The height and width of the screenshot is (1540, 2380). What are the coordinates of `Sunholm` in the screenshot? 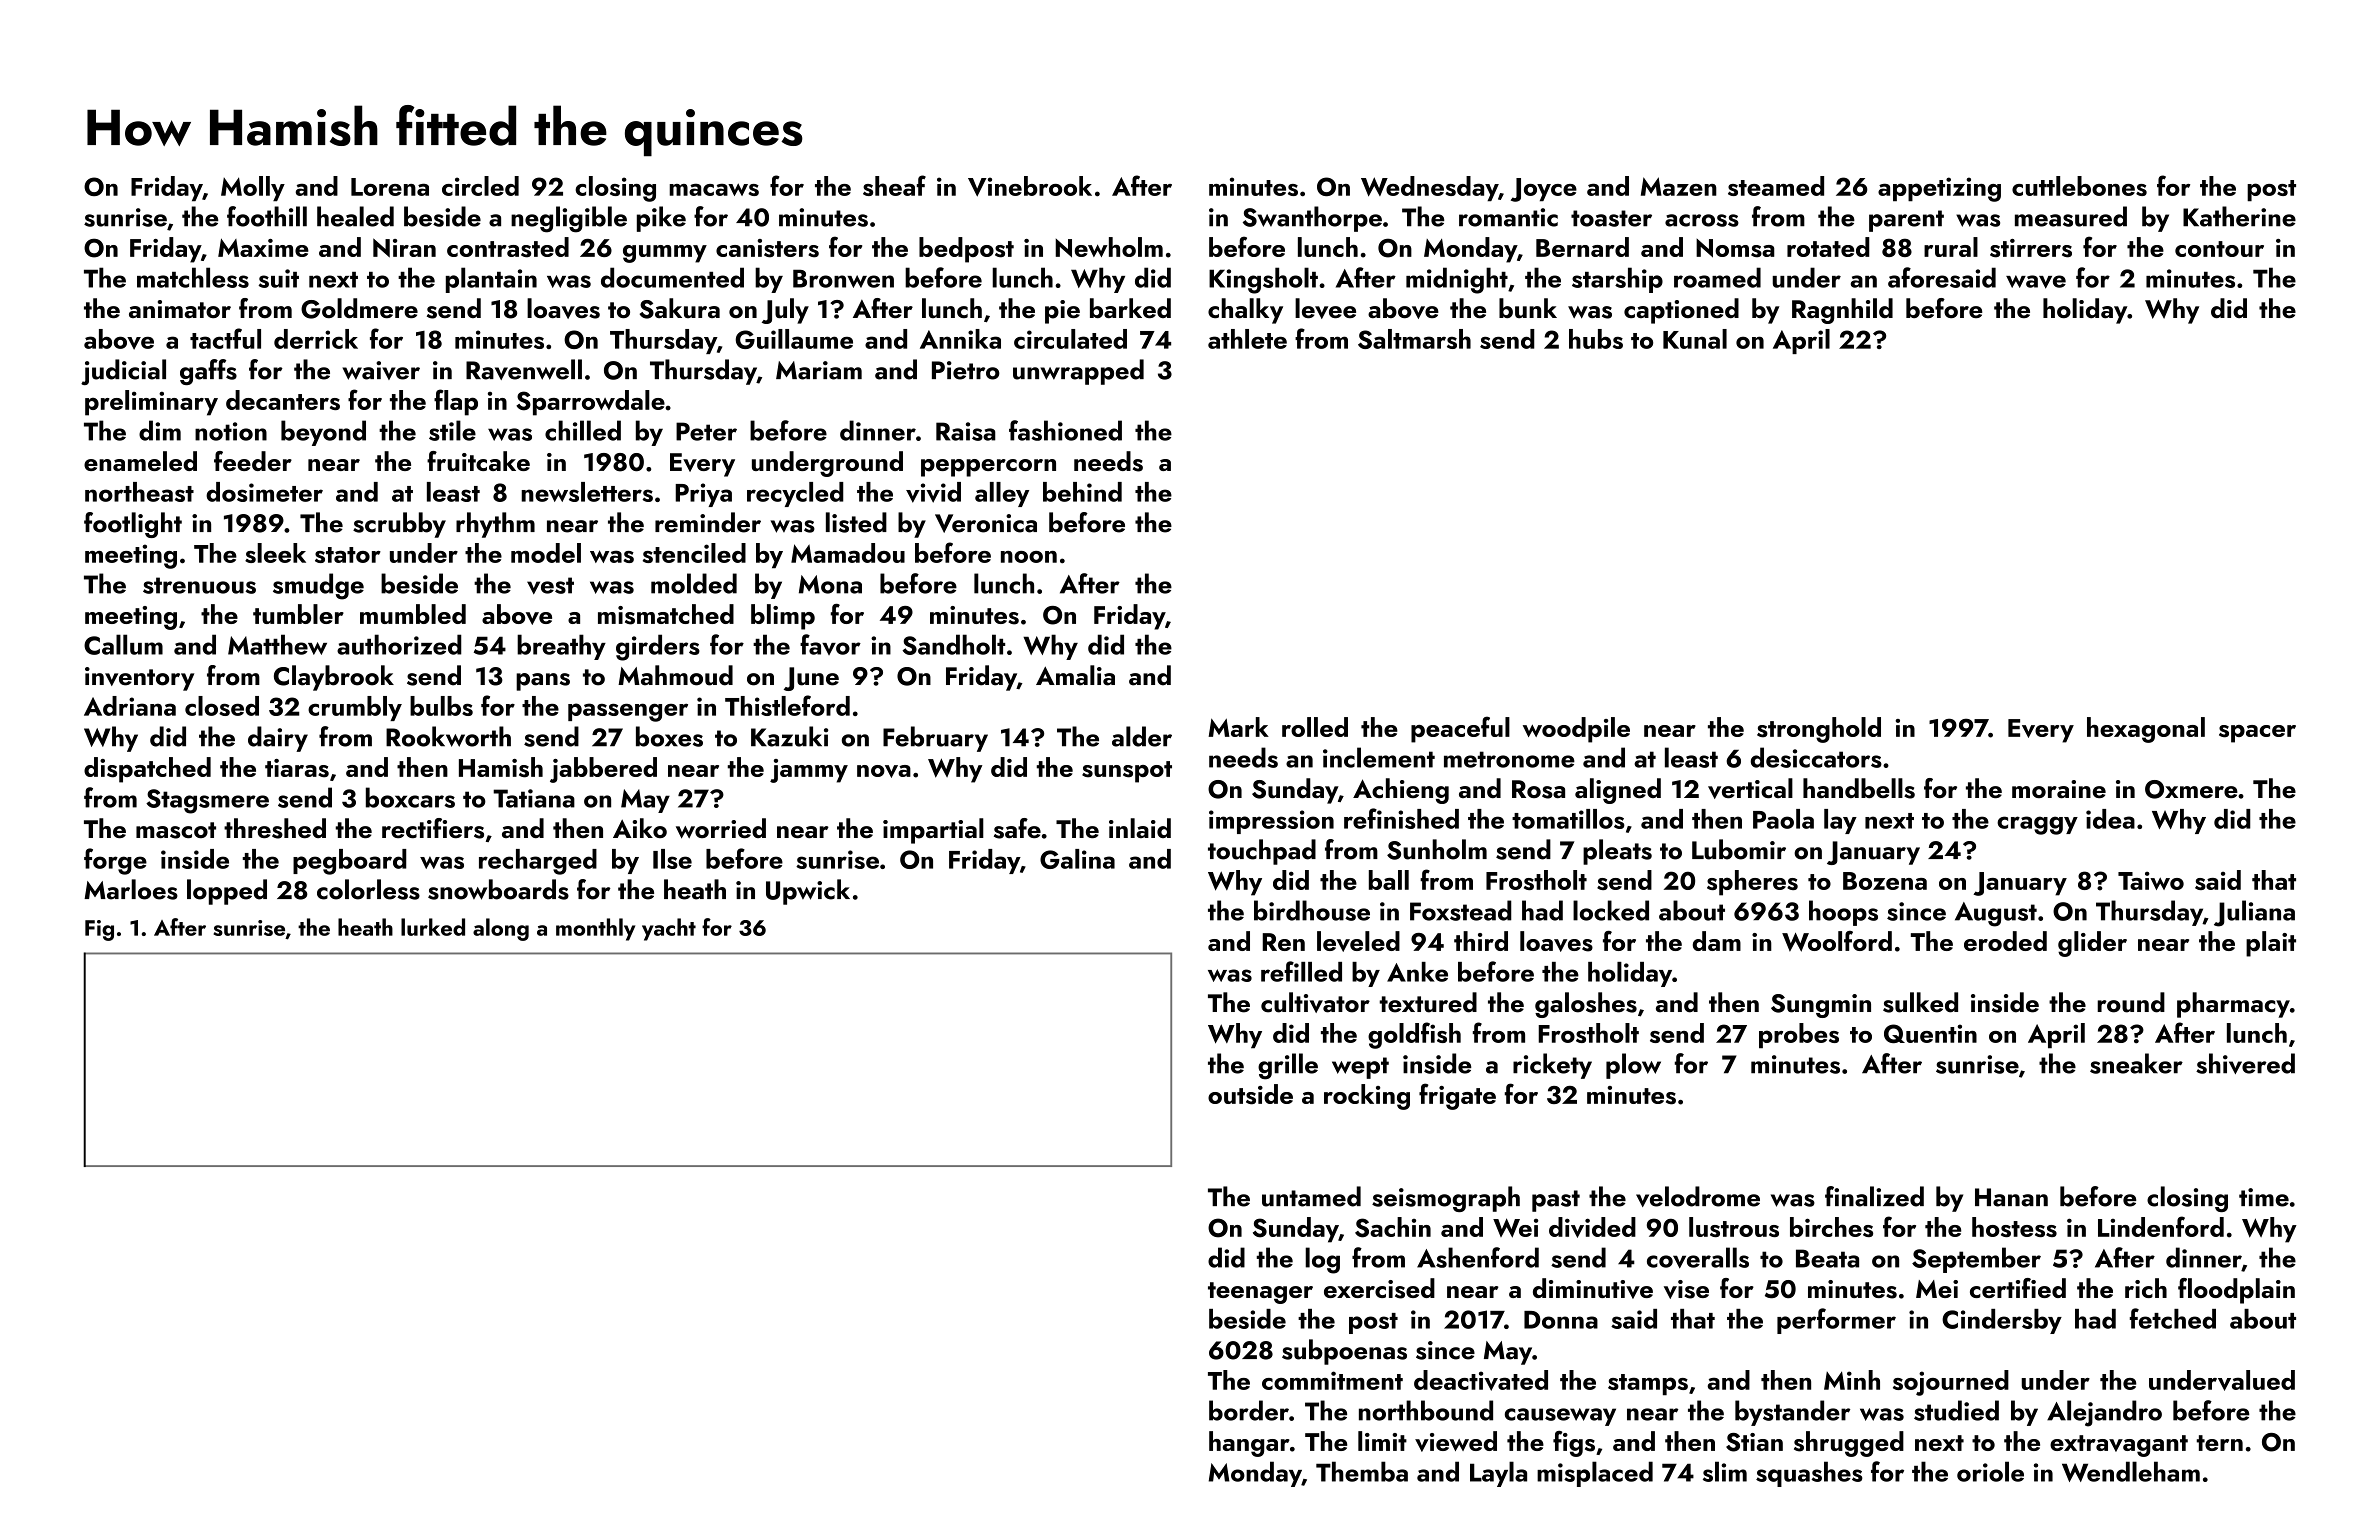 It's located at (1437, 849).
